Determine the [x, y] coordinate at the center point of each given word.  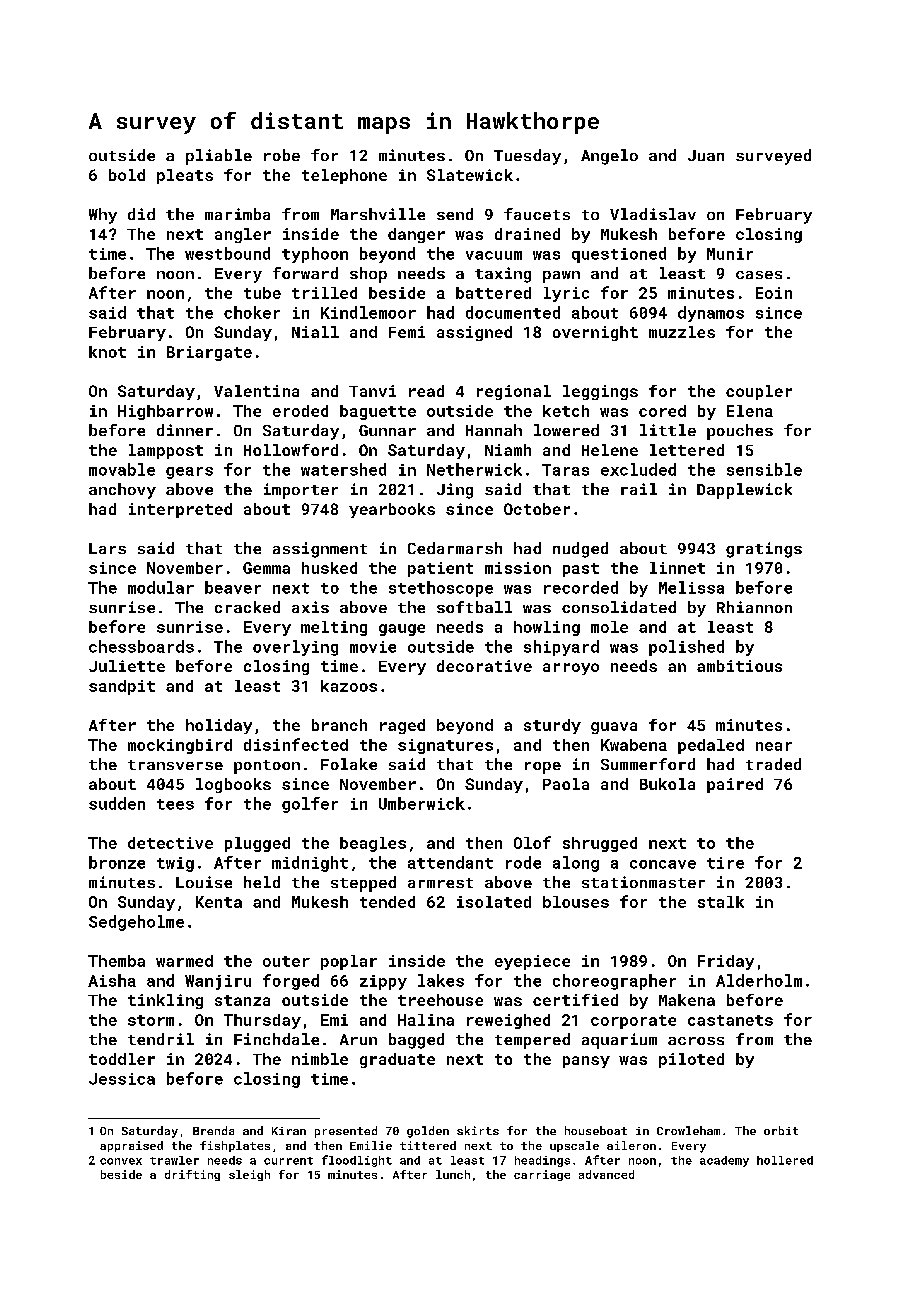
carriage [542, 1175]
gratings [764, 550]
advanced [606, 1174]
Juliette [127, 666]
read [426, 391]
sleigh [249, 1175]
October [537, 509]
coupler [759, 392]
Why [103, 216]
